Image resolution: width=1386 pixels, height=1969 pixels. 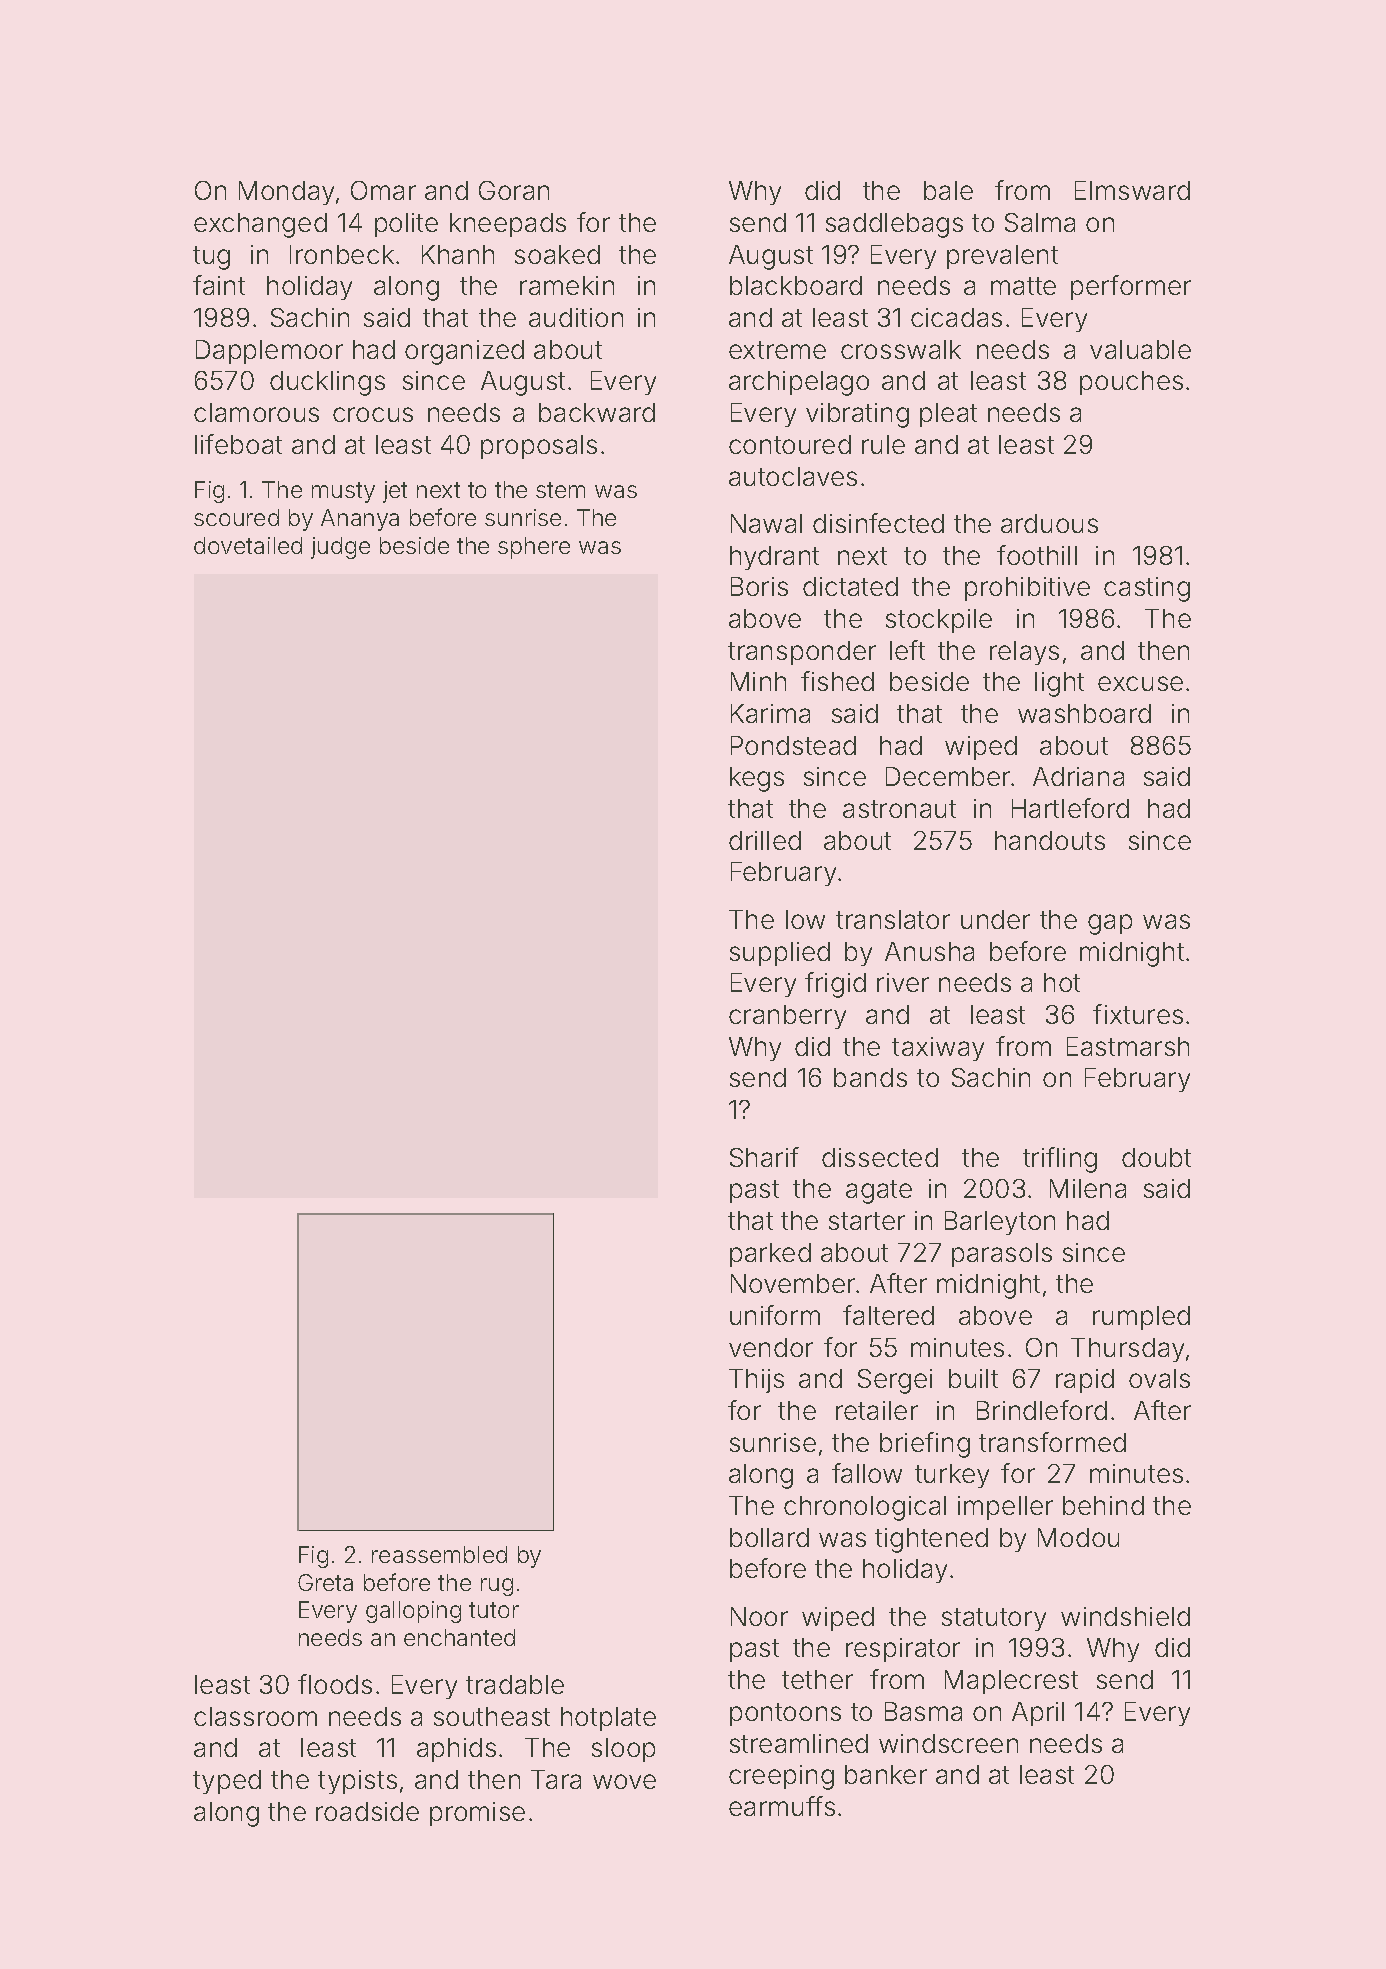 What do you see at coordinates (787, 1017) in the screenshot?
I see `cranberry` at bounding box center [787, 1017].
